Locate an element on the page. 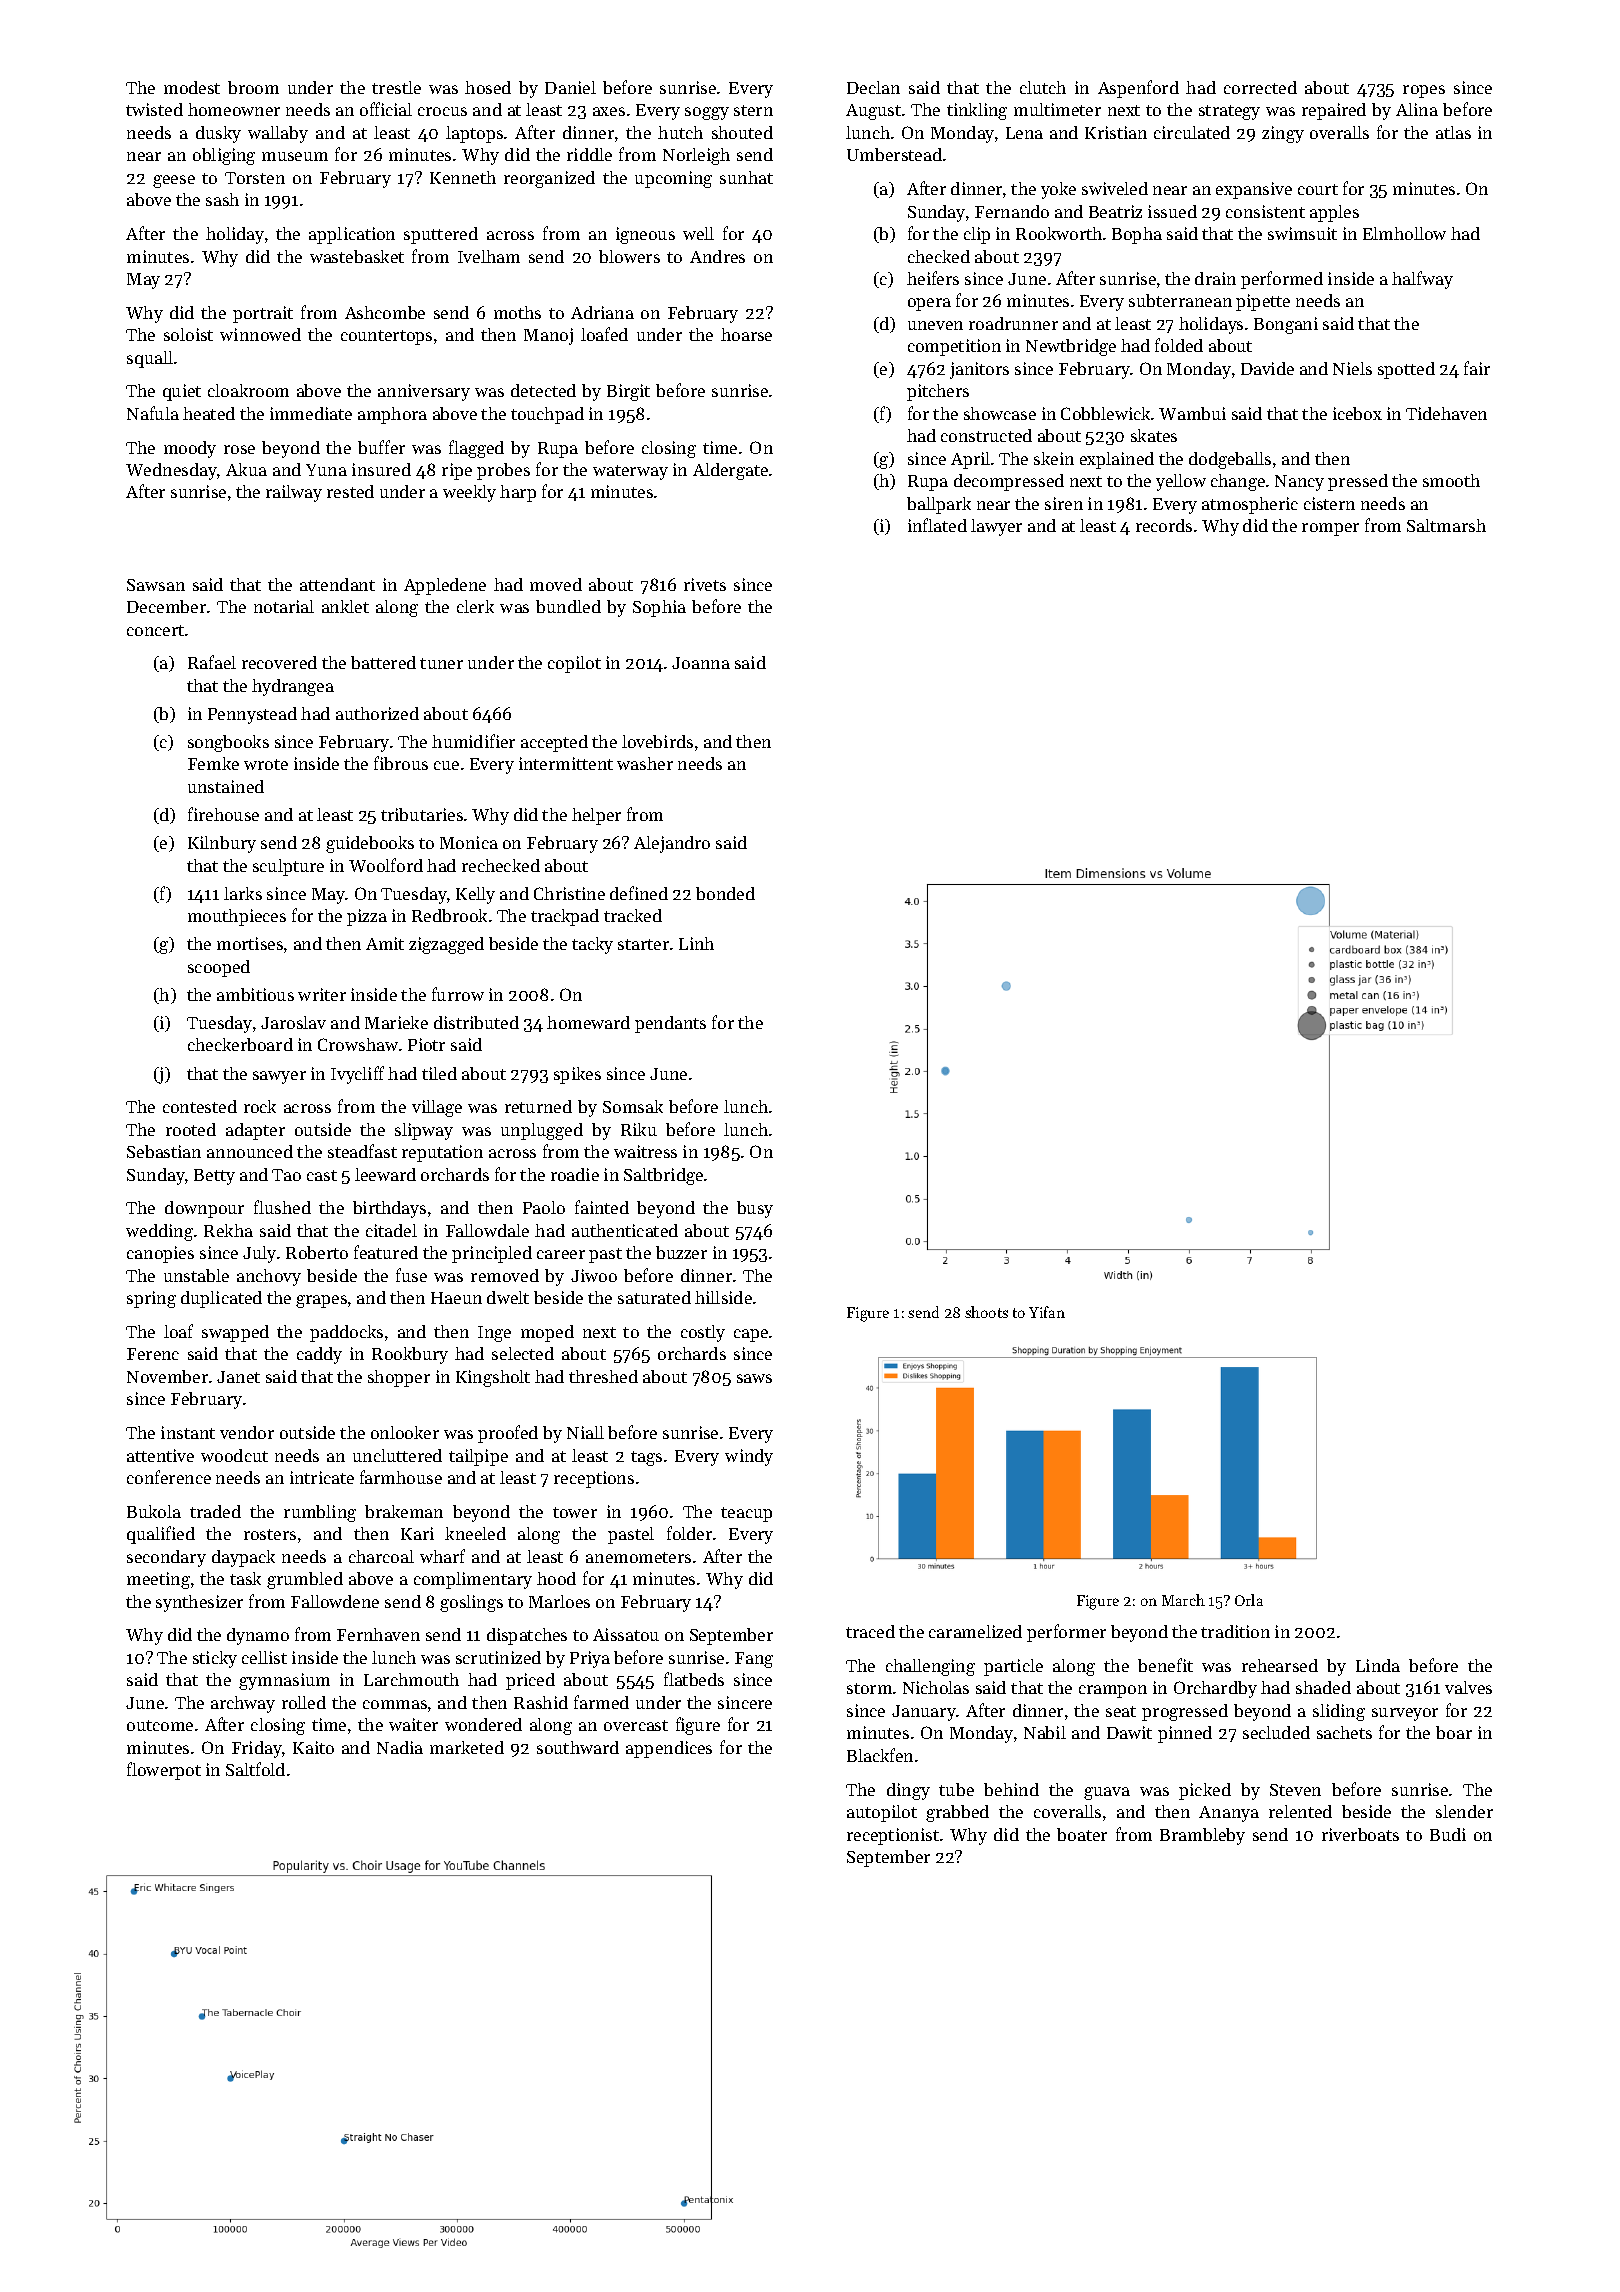  sash is located at coordinates (222, 199).
